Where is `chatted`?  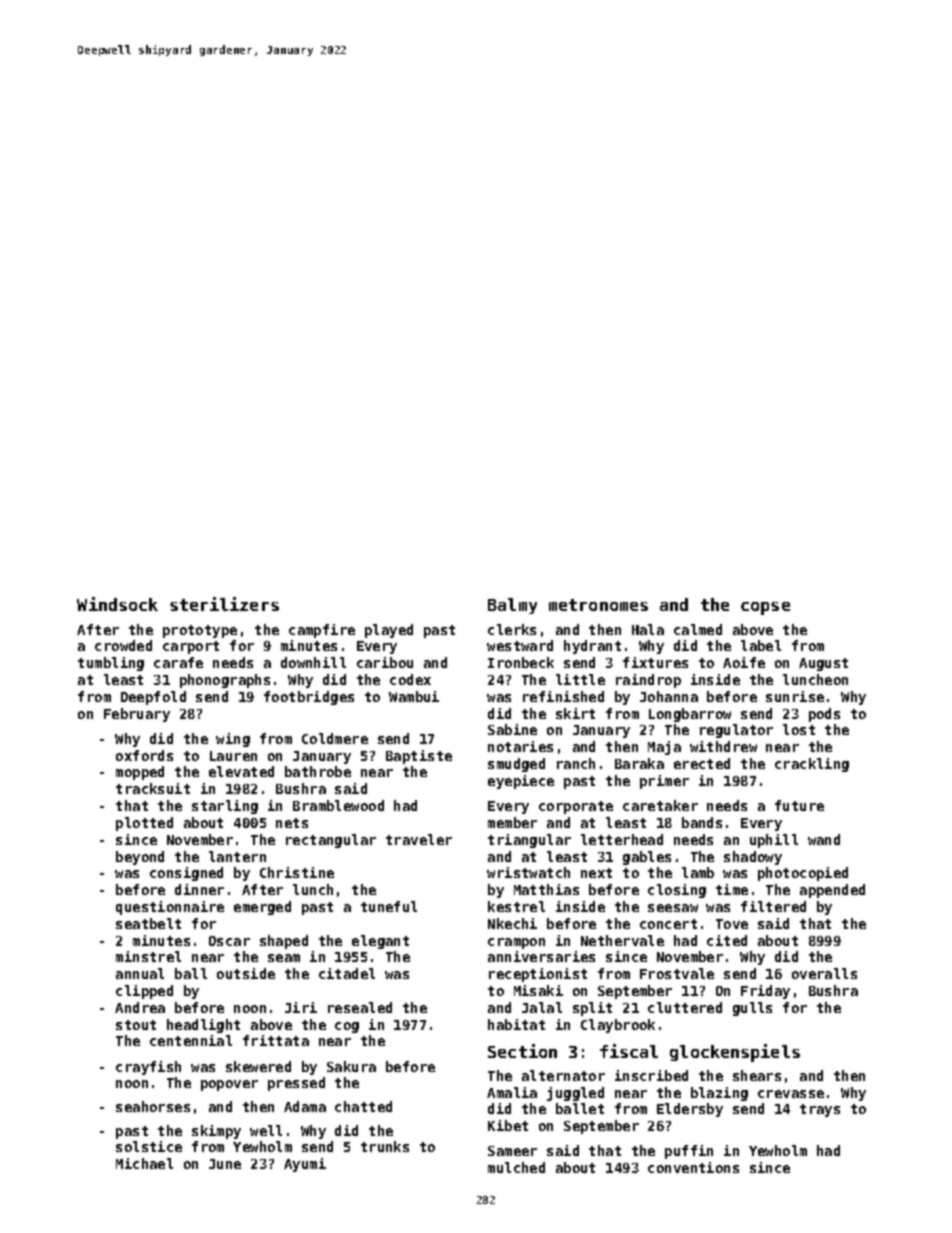 chatted is located at coordinates (363, 1106).
